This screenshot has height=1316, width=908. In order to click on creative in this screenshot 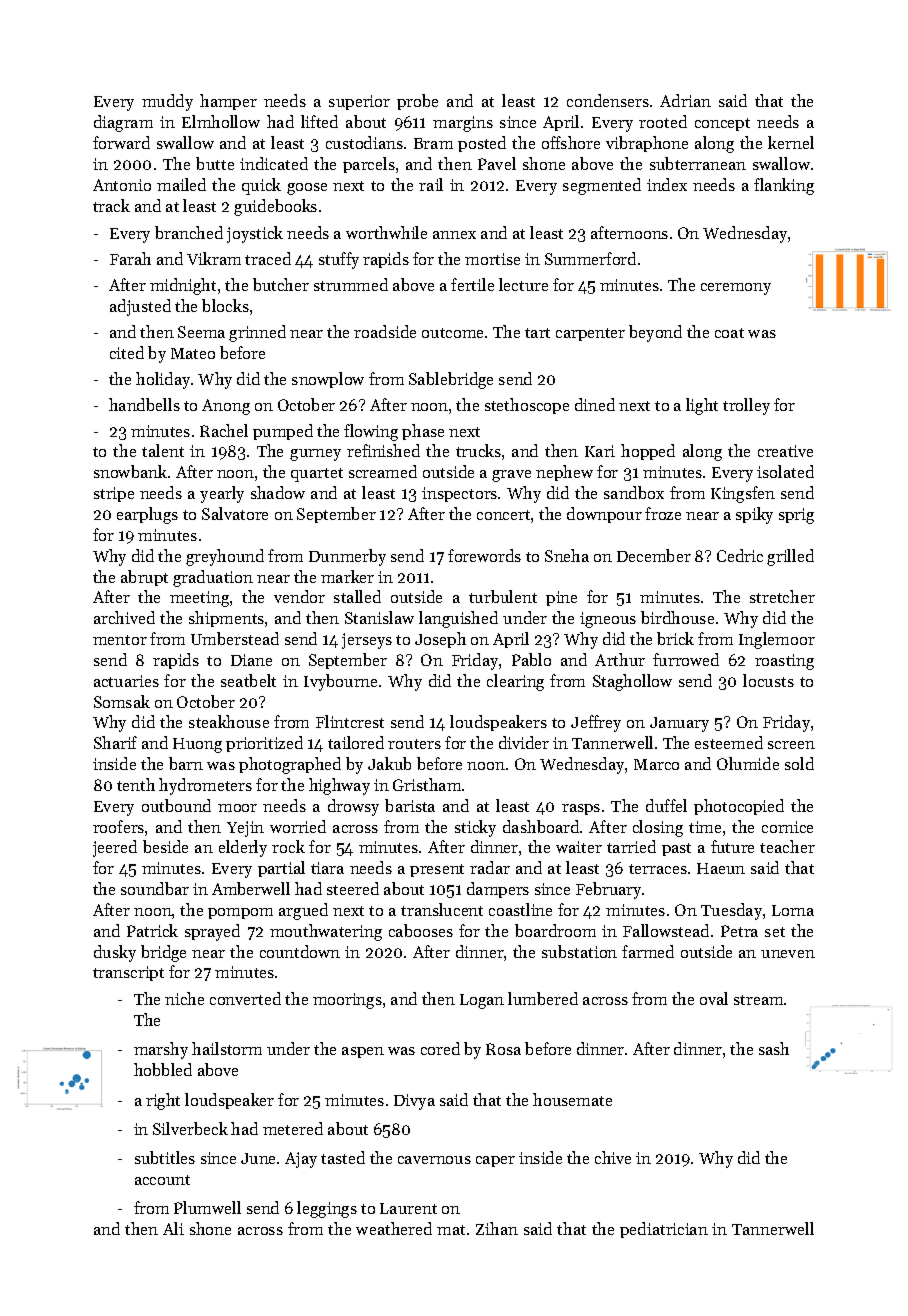, I will do `click(785, 451)`.
